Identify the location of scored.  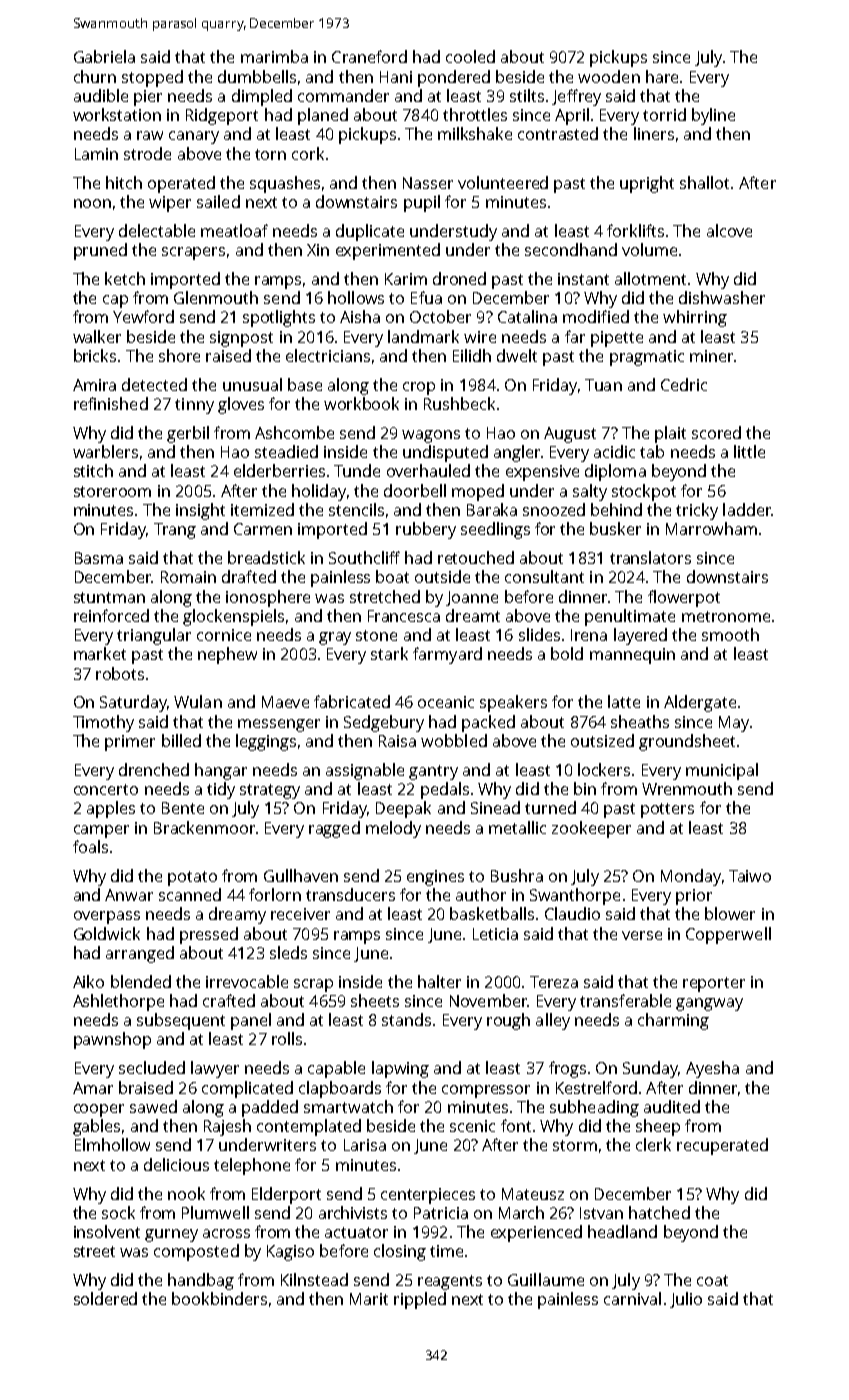
(716, 432).
